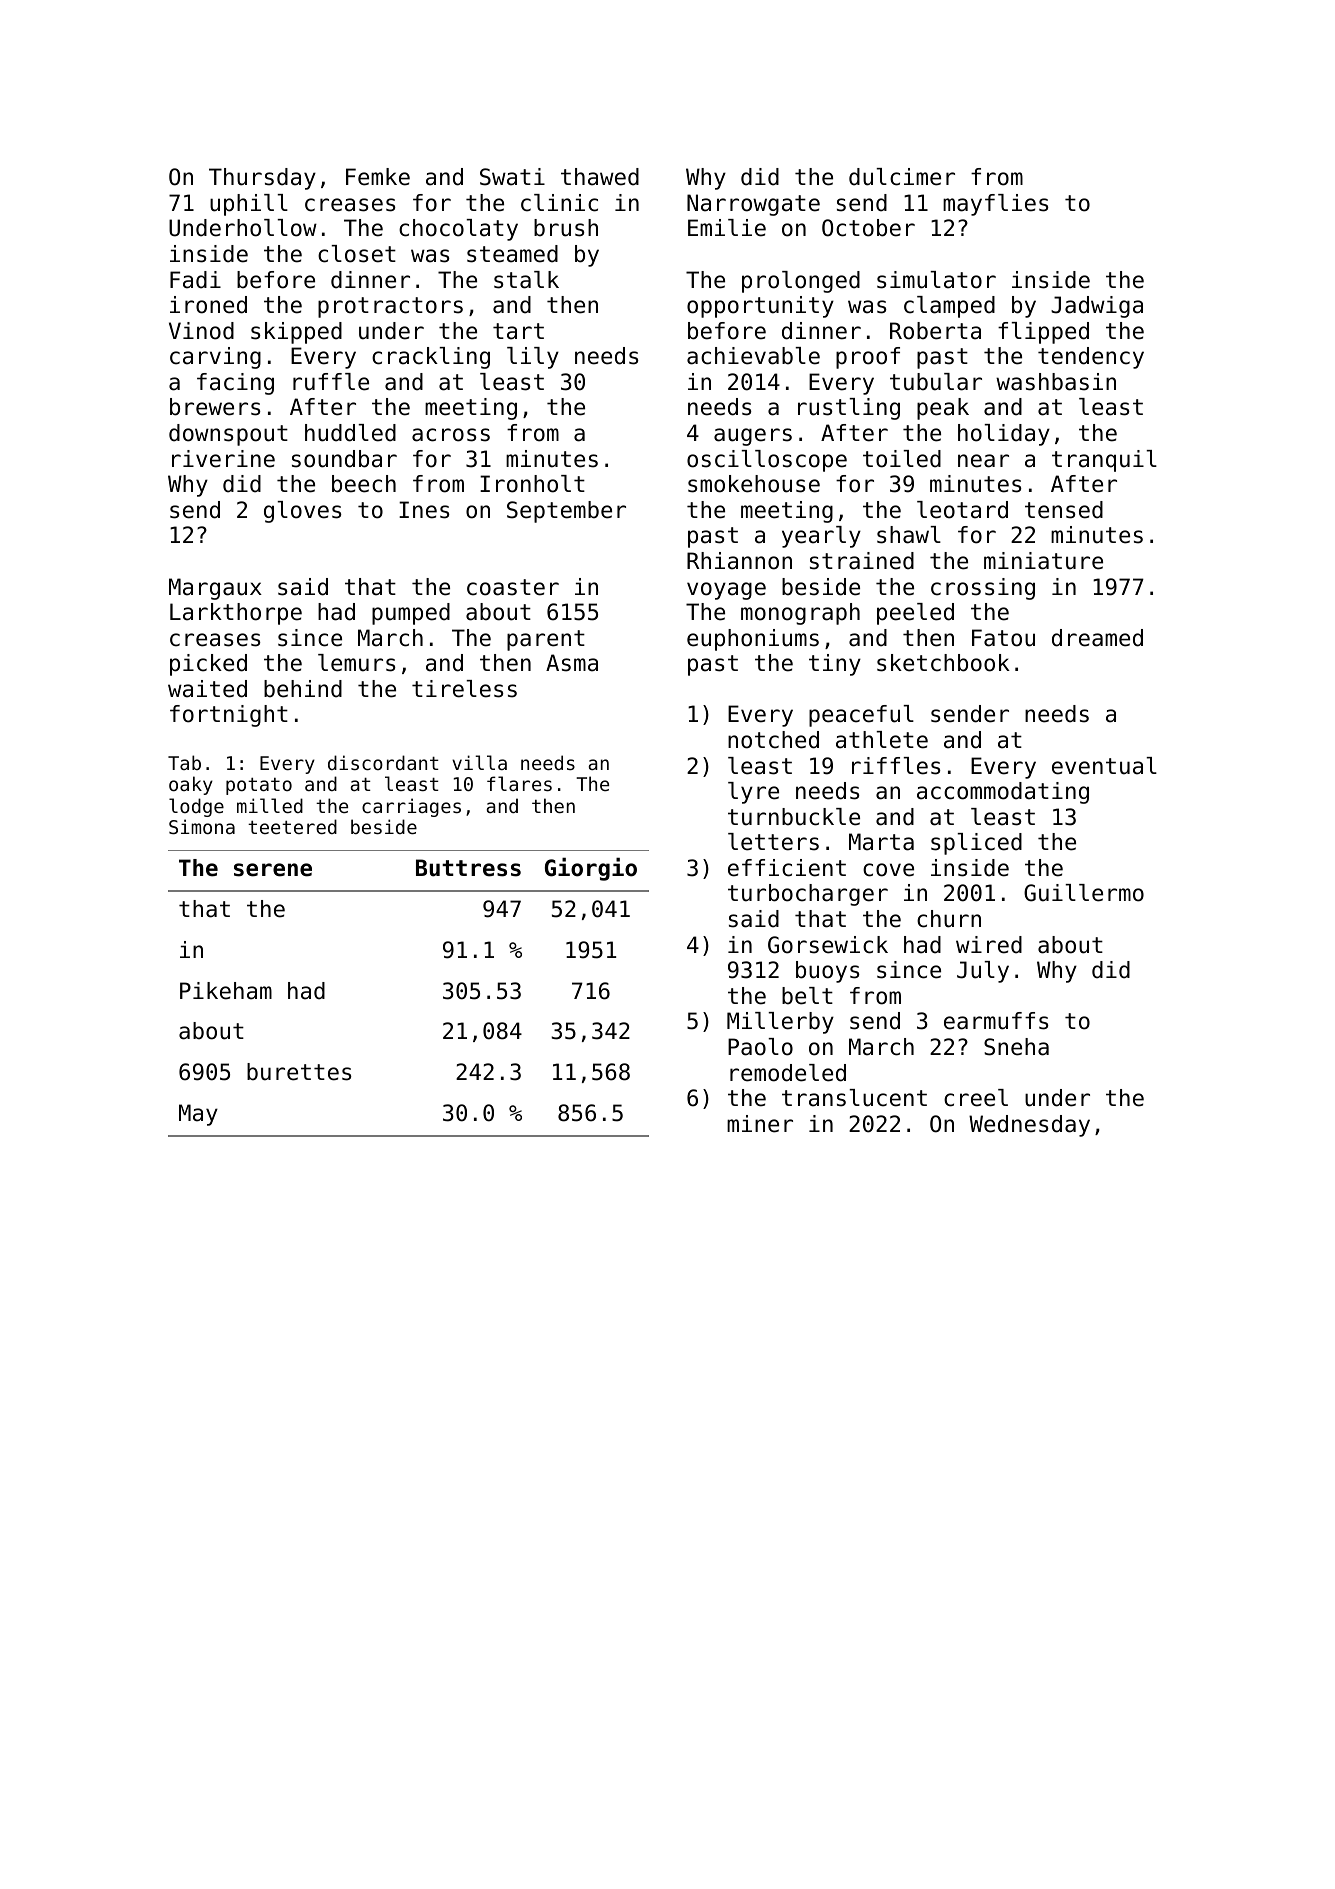  I want to click on gloves, so click(302, 512).
